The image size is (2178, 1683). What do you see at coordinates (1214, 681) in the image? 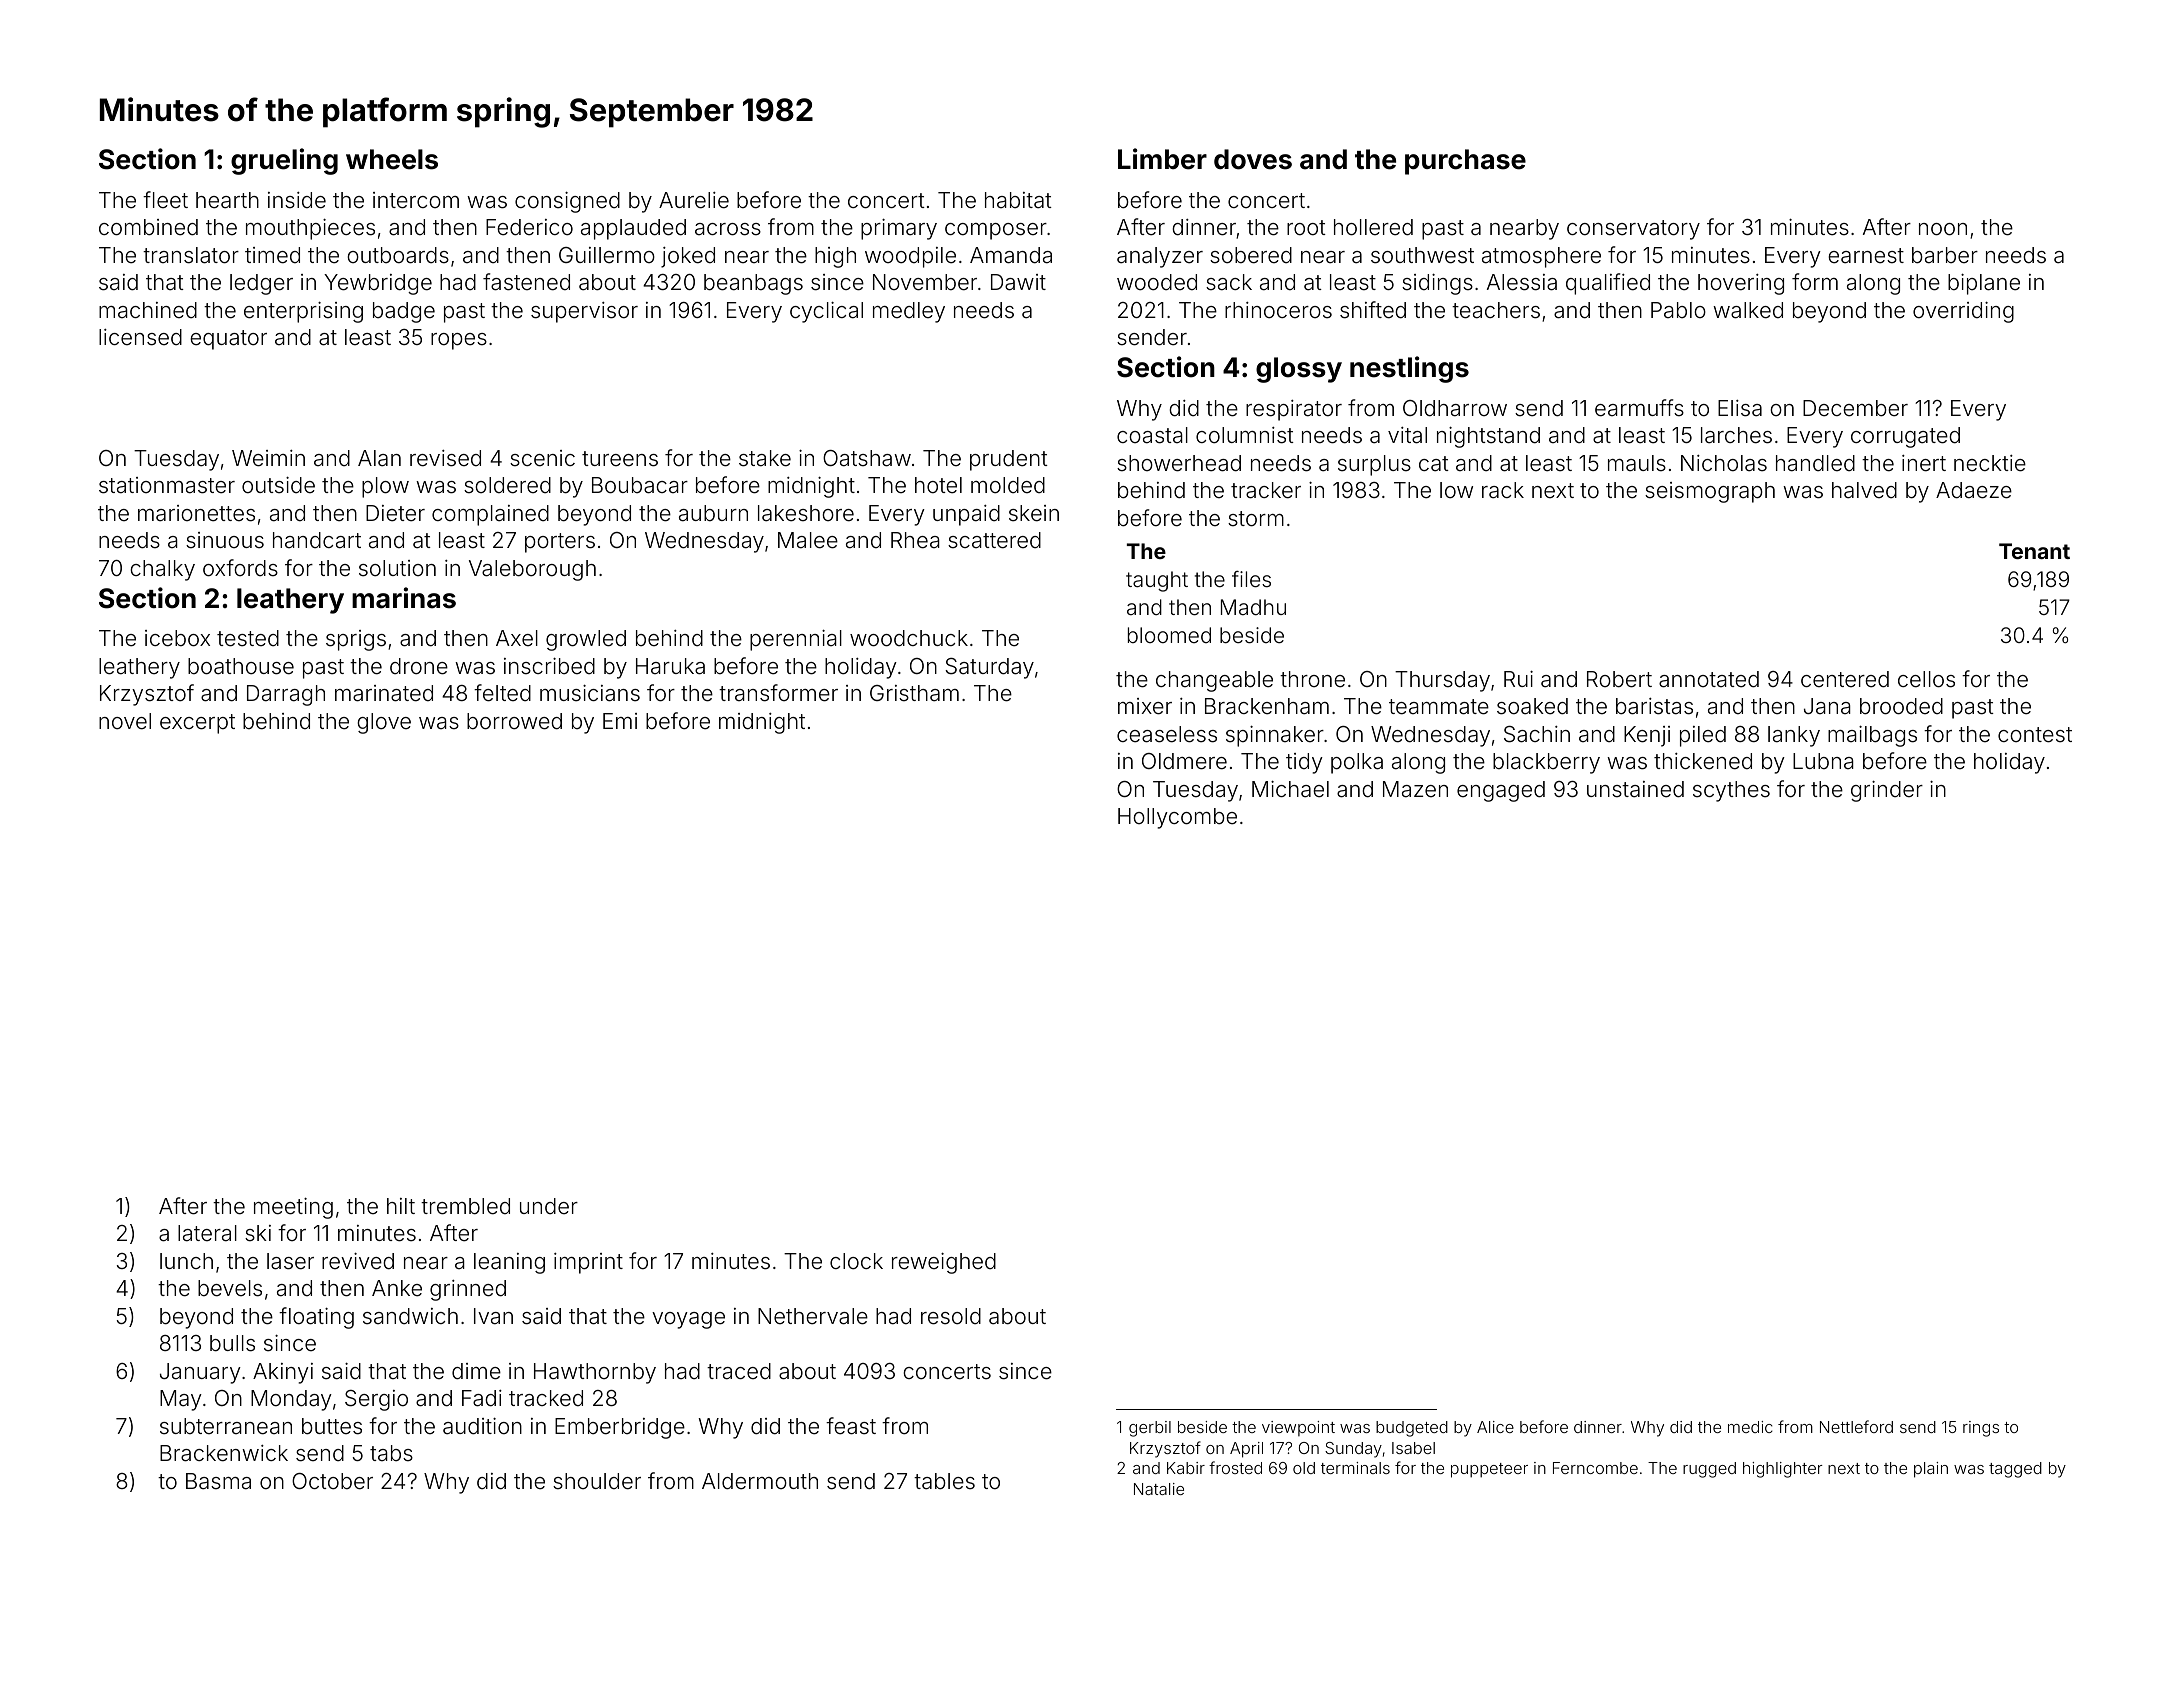
I see `changeable` at bounding box center [1214, 681].
